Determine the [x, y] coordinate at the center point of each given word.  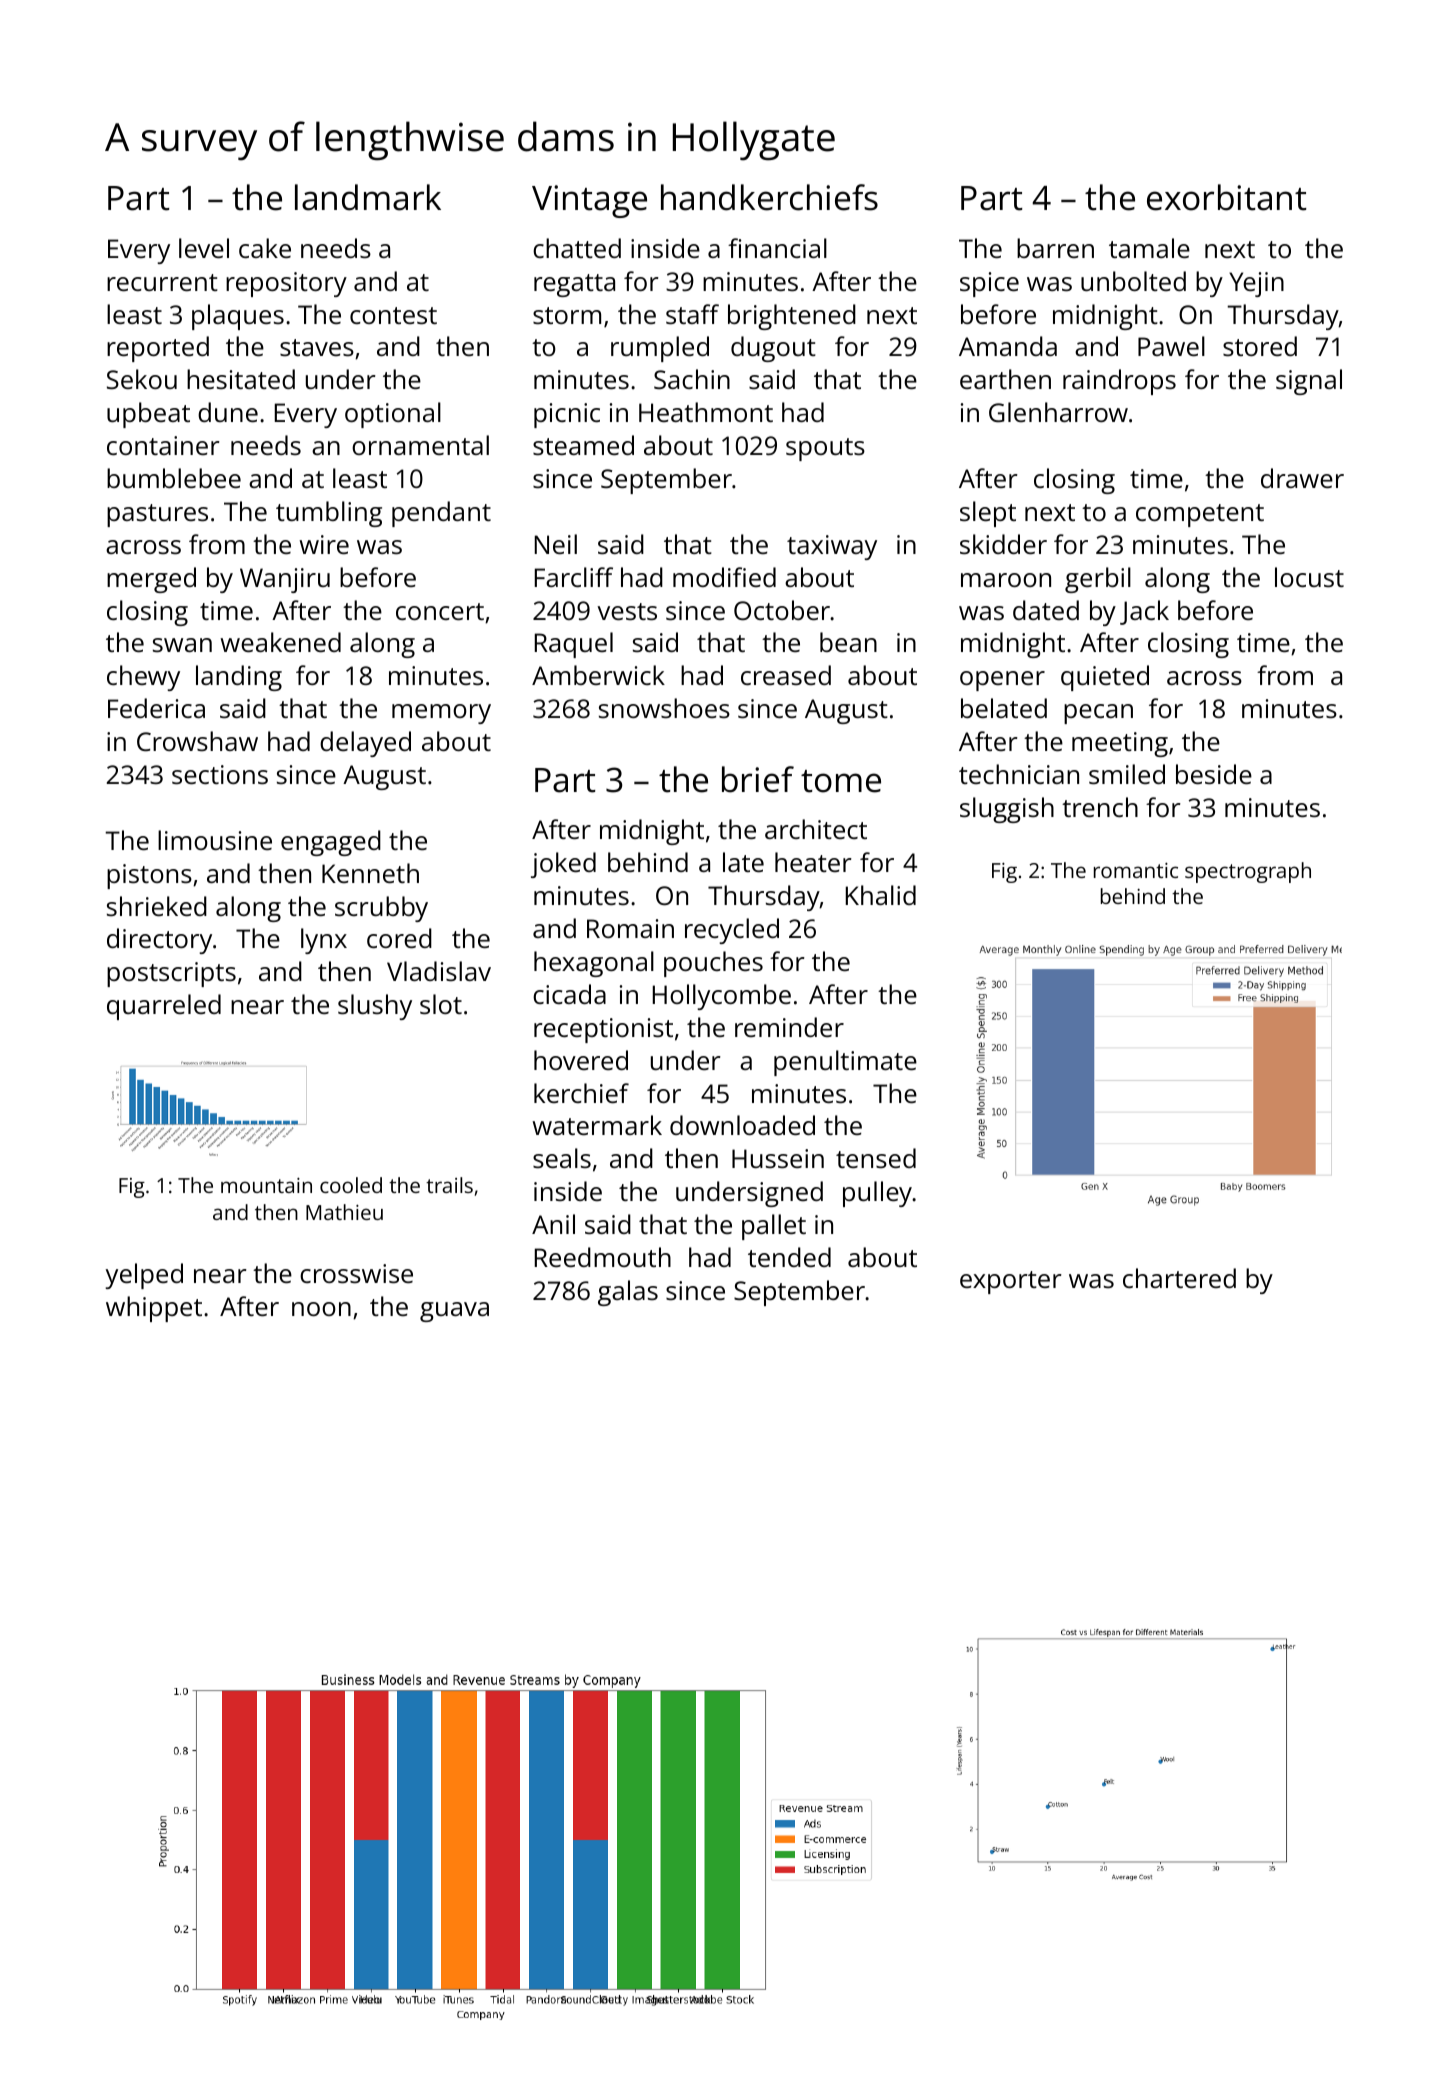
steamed [583, 445]
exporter [1011, 1282]
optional [393, 415]
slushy [375, 1007]
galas [628, 1293]
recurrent [162, 282]
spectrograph [1248, 872]
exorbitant [1226, 197]
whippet [154, 1309]
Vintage [589, 201]
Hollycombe [722, 997]
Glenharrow [1058, 412]
